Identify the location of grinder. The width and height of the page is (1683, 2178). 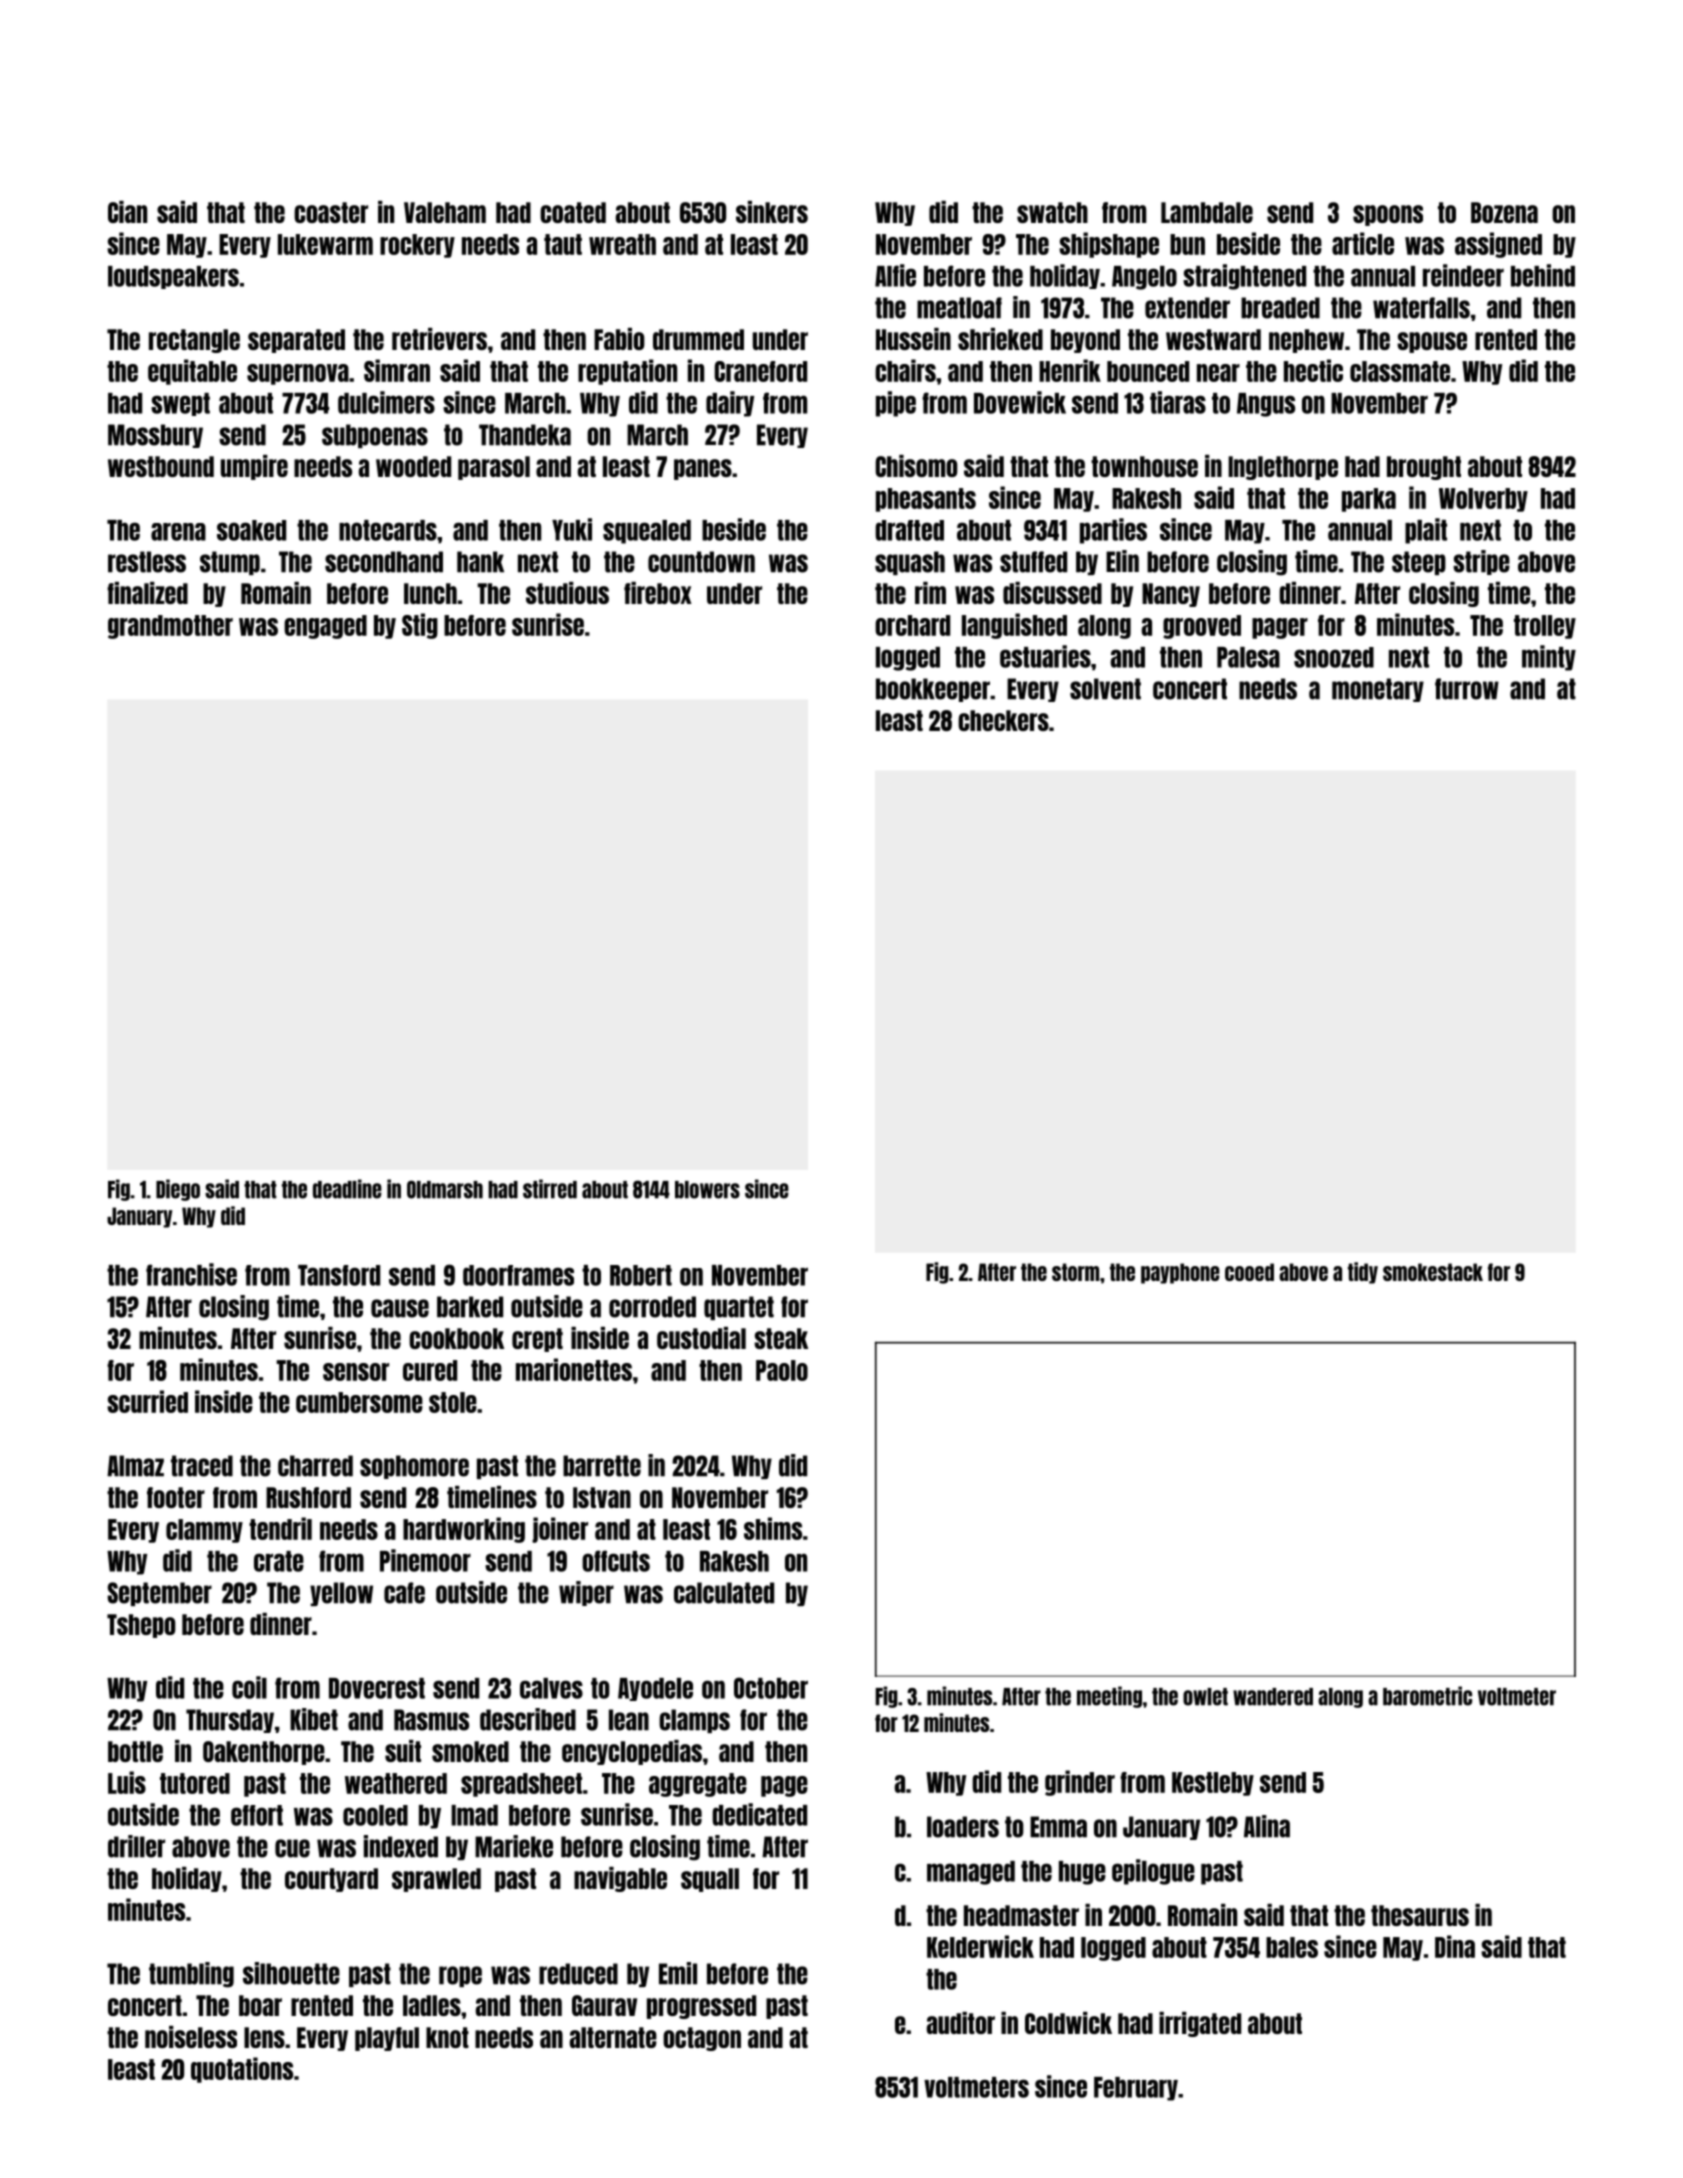
(1080, 1783).
